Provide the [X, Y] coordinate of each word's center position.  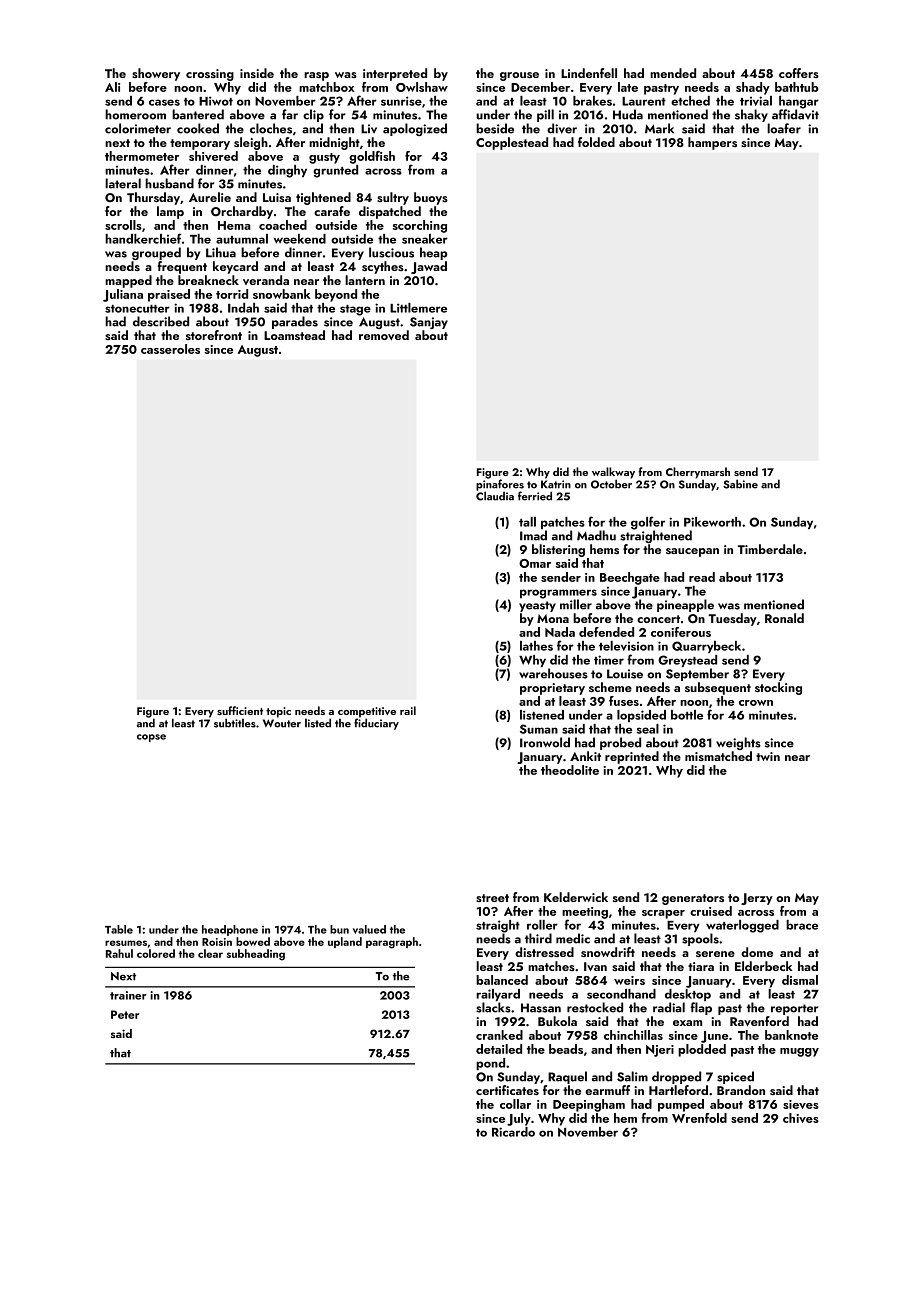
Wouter [282, 723]
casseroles [170, 349]
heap [434, 253]
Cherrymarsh [698, 473]
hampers [712, 143]
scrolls [123, 225]
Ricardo [513, 1132]
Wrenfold [699, 1118]
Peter [125, 1014]
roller [542, 925]
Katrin [556, 484]
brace [802, 925]
